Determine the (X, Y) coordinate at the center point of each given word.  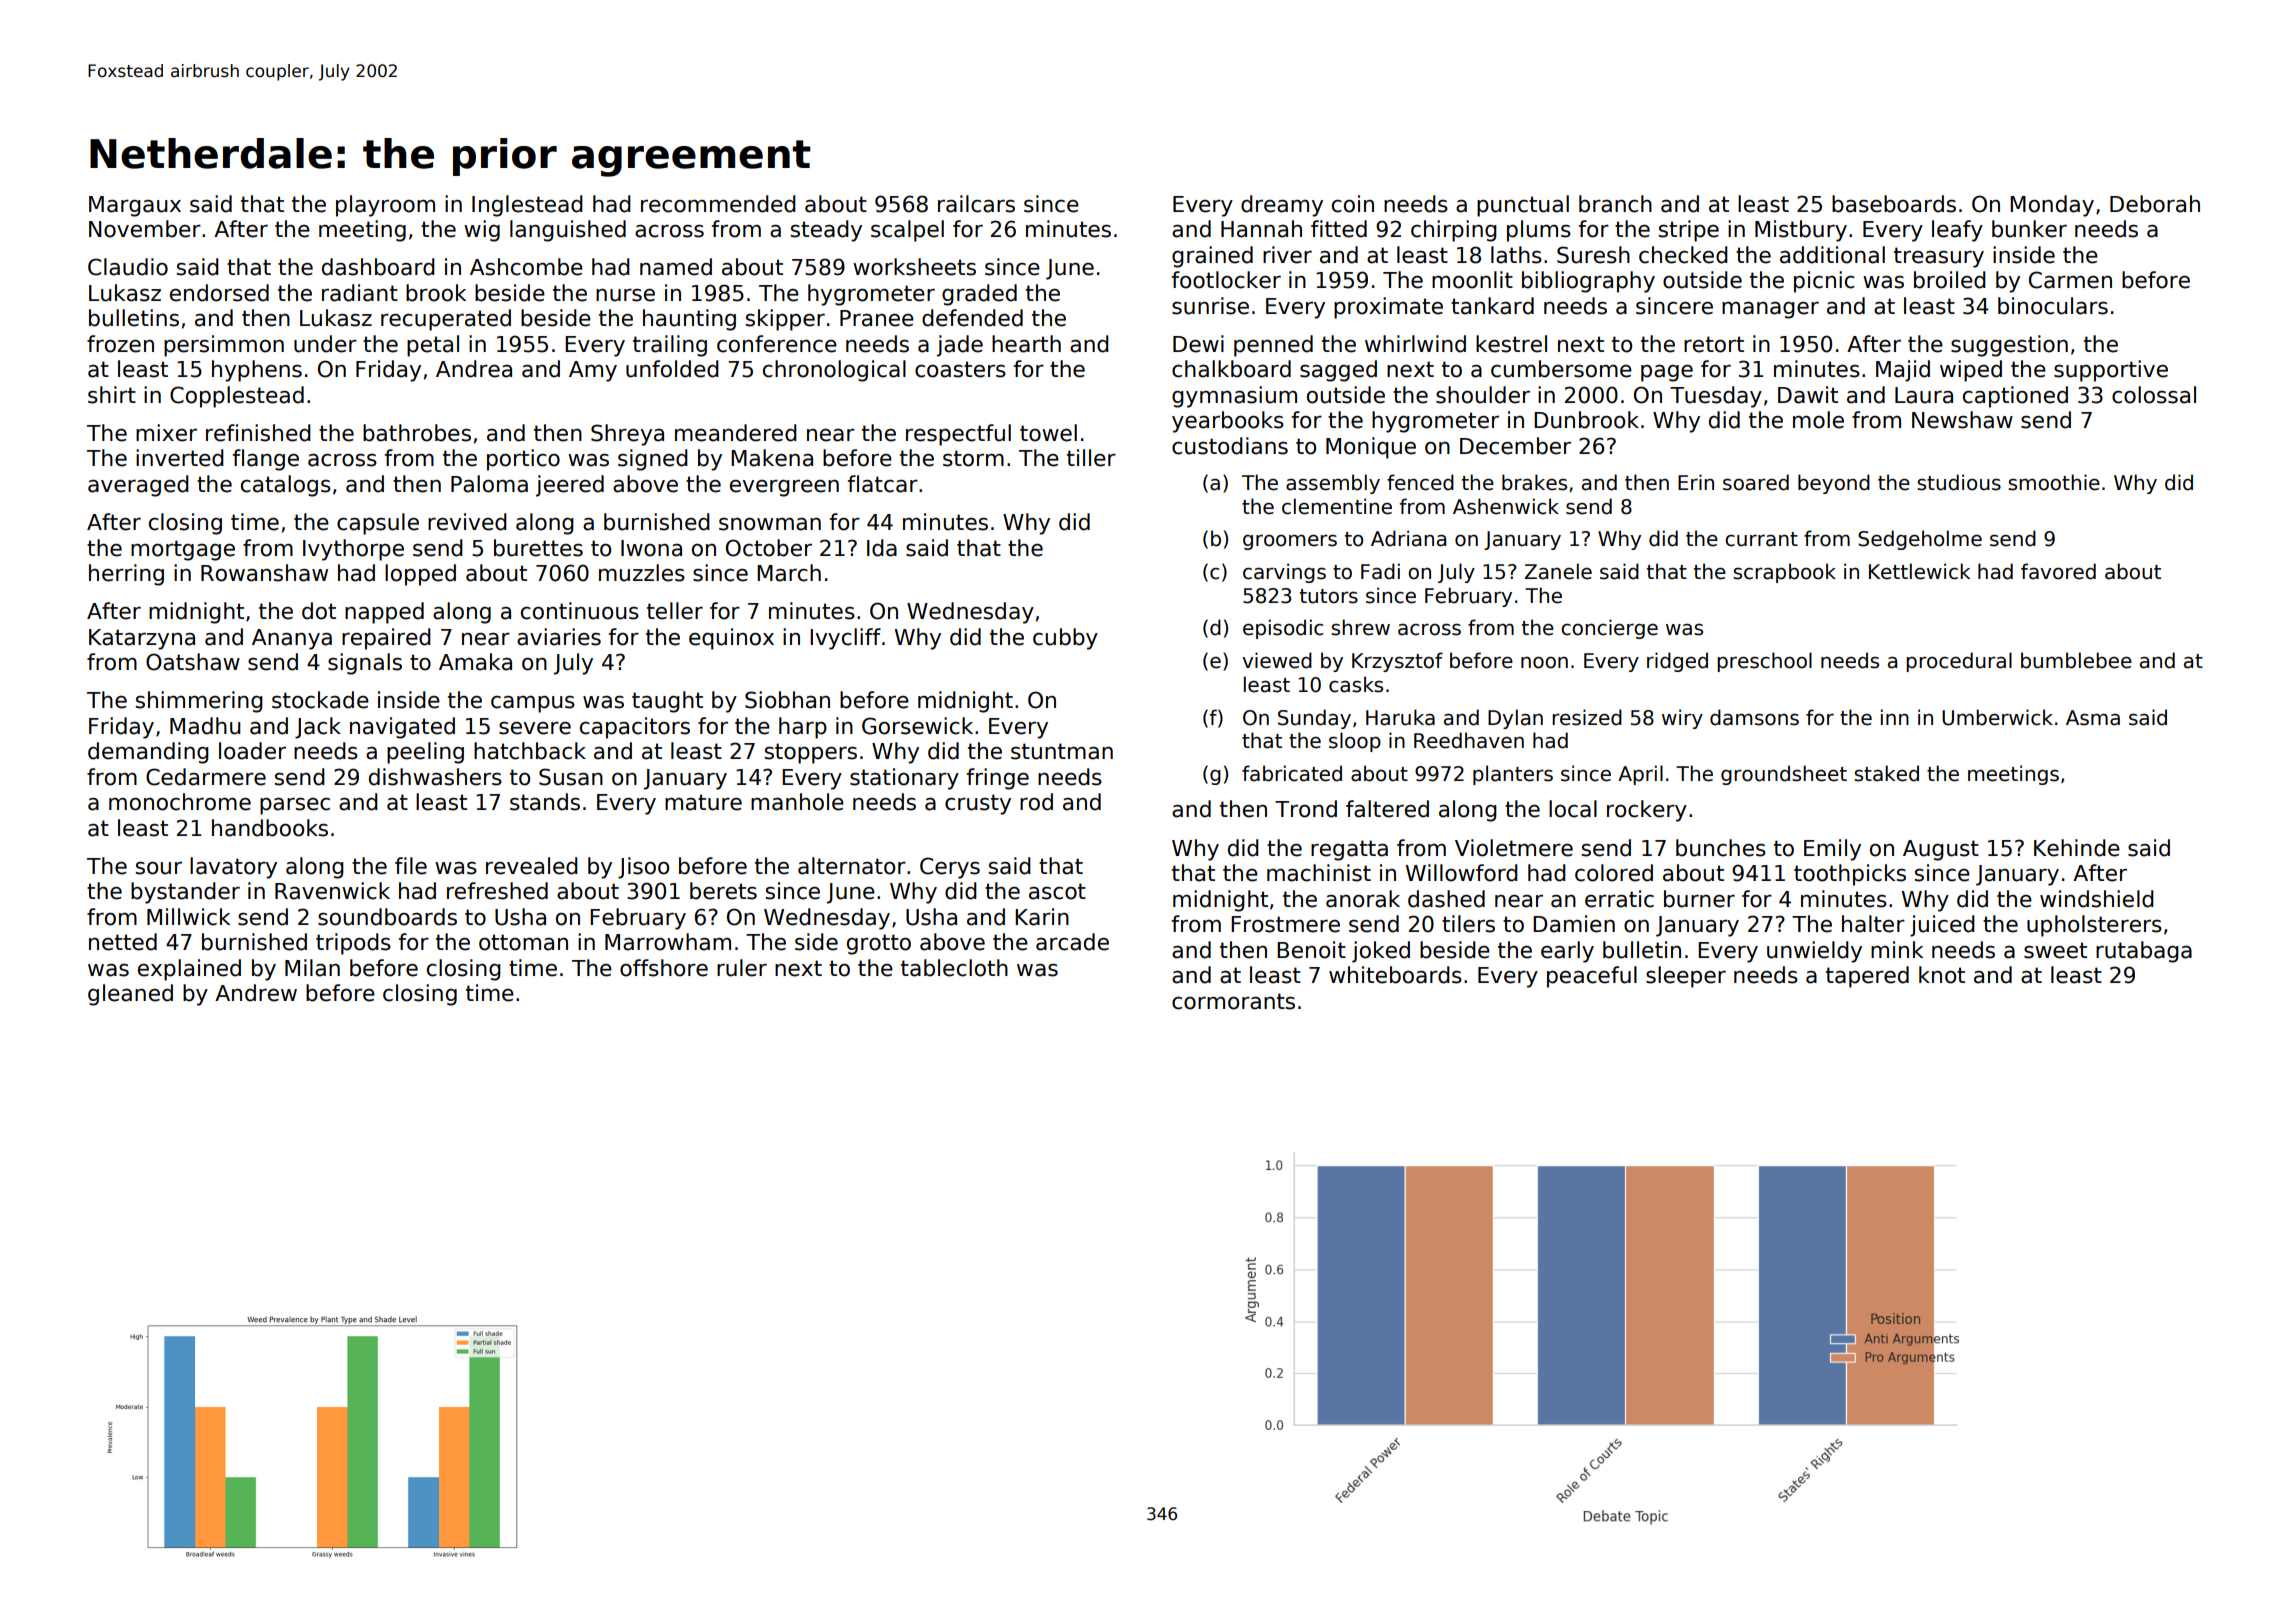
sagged (1338, 371)
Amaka (475, 662)
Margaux (135, 206)
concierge (1609, 629)
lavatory (233, 868)
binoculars (2053, 306)
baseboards (1894, 204)
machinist (1319, 873)
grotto (879, 944)
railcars (976, 204)
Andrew (256, 993)
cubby (1065, 639)
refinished (258, 433)
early (1567, 952)
